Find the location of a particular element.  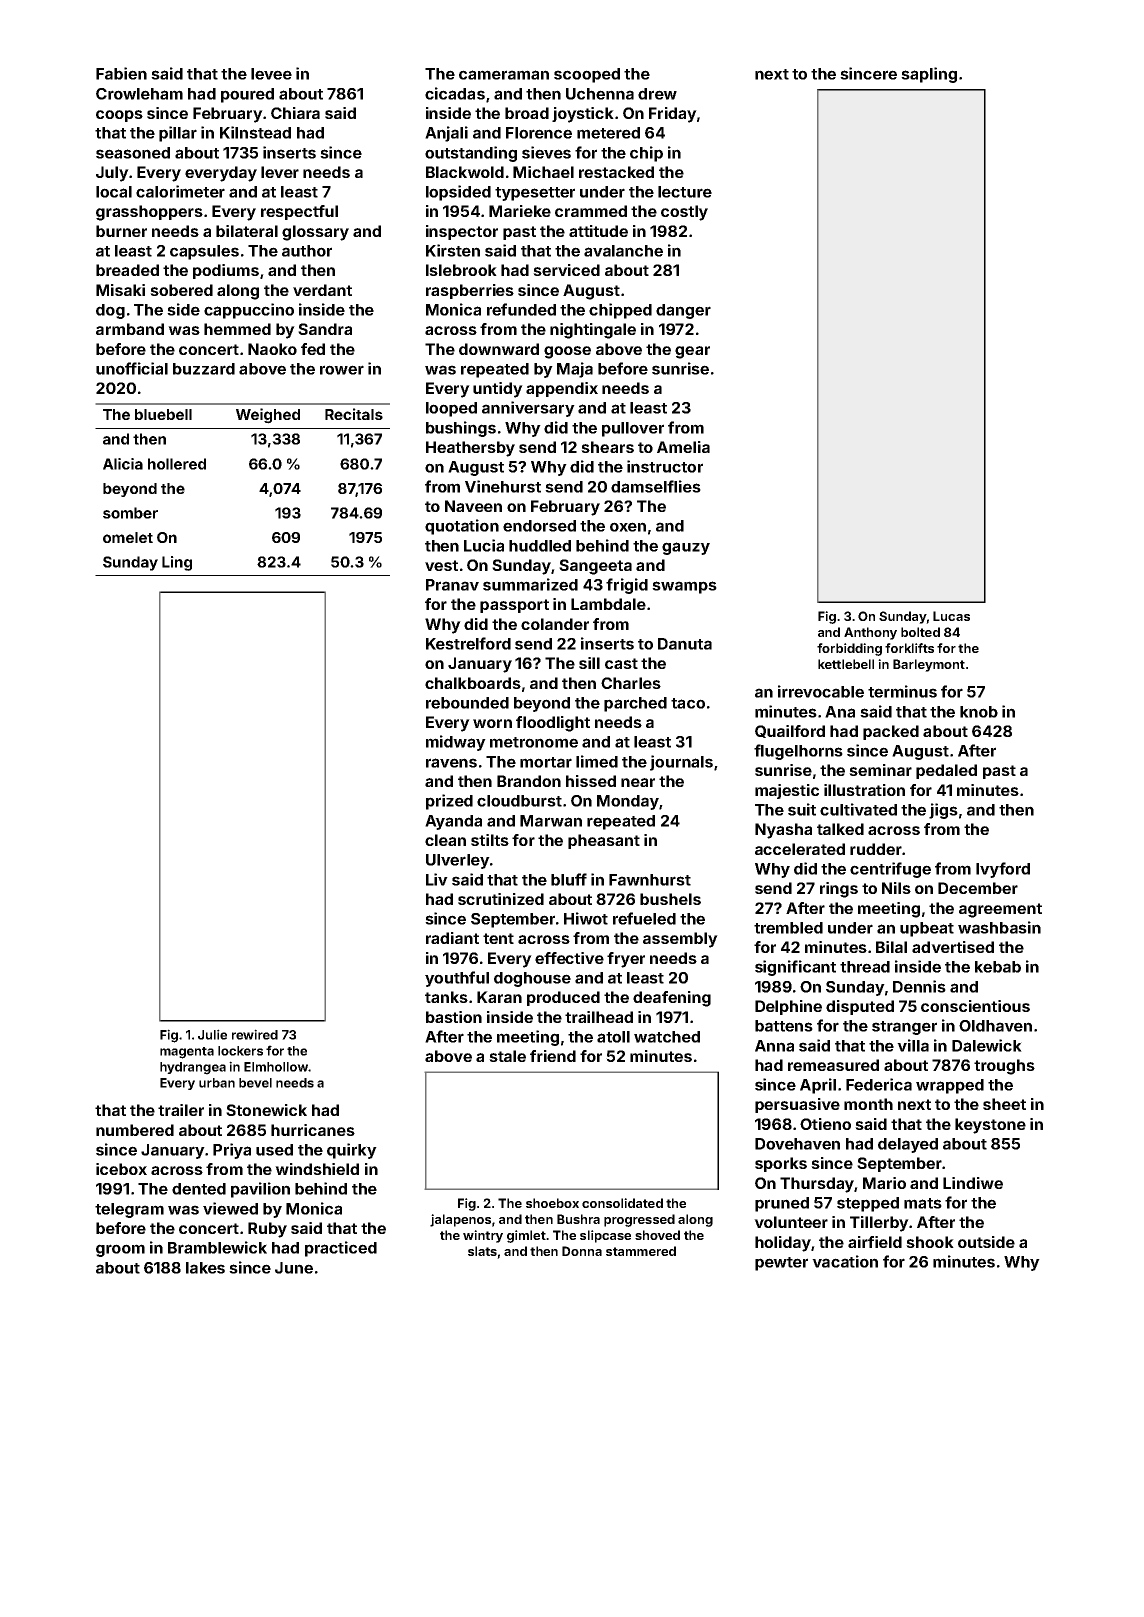

clean is located at coordinates (445, 840).
